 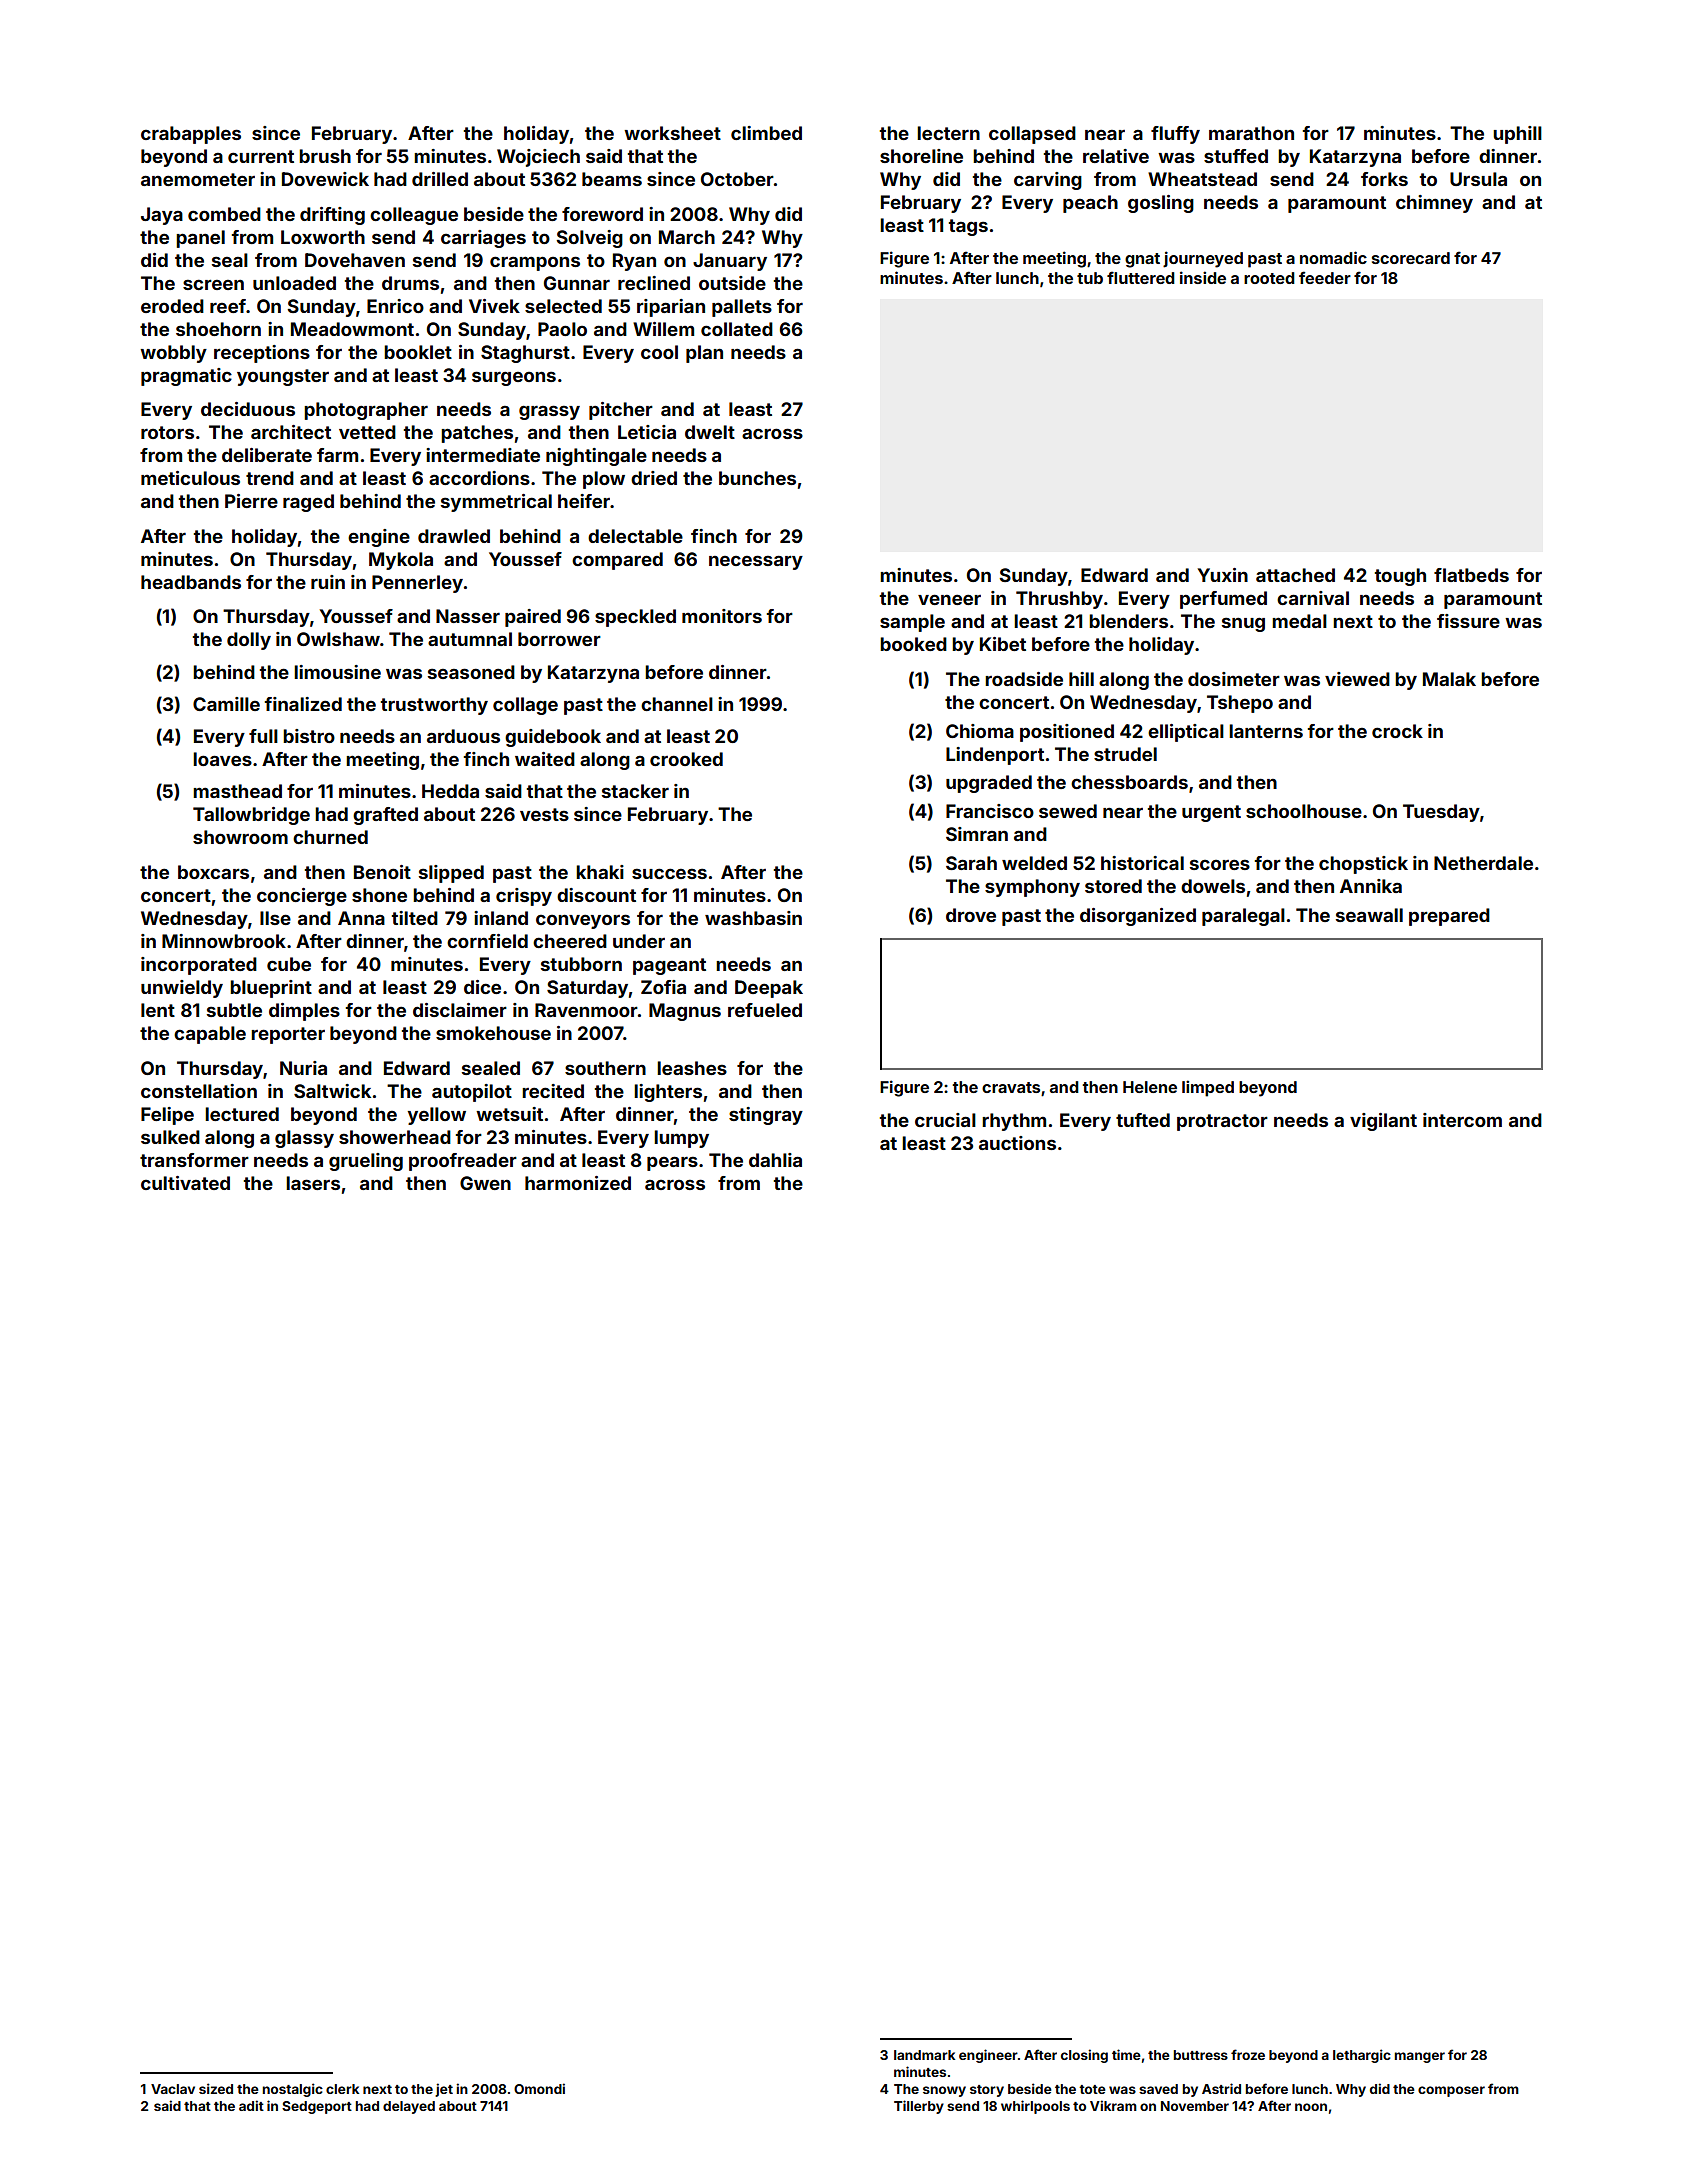 What do you see at coordinates (313, 1183) in the image?
I see `lasers` at bounding box center [313, 1183].
